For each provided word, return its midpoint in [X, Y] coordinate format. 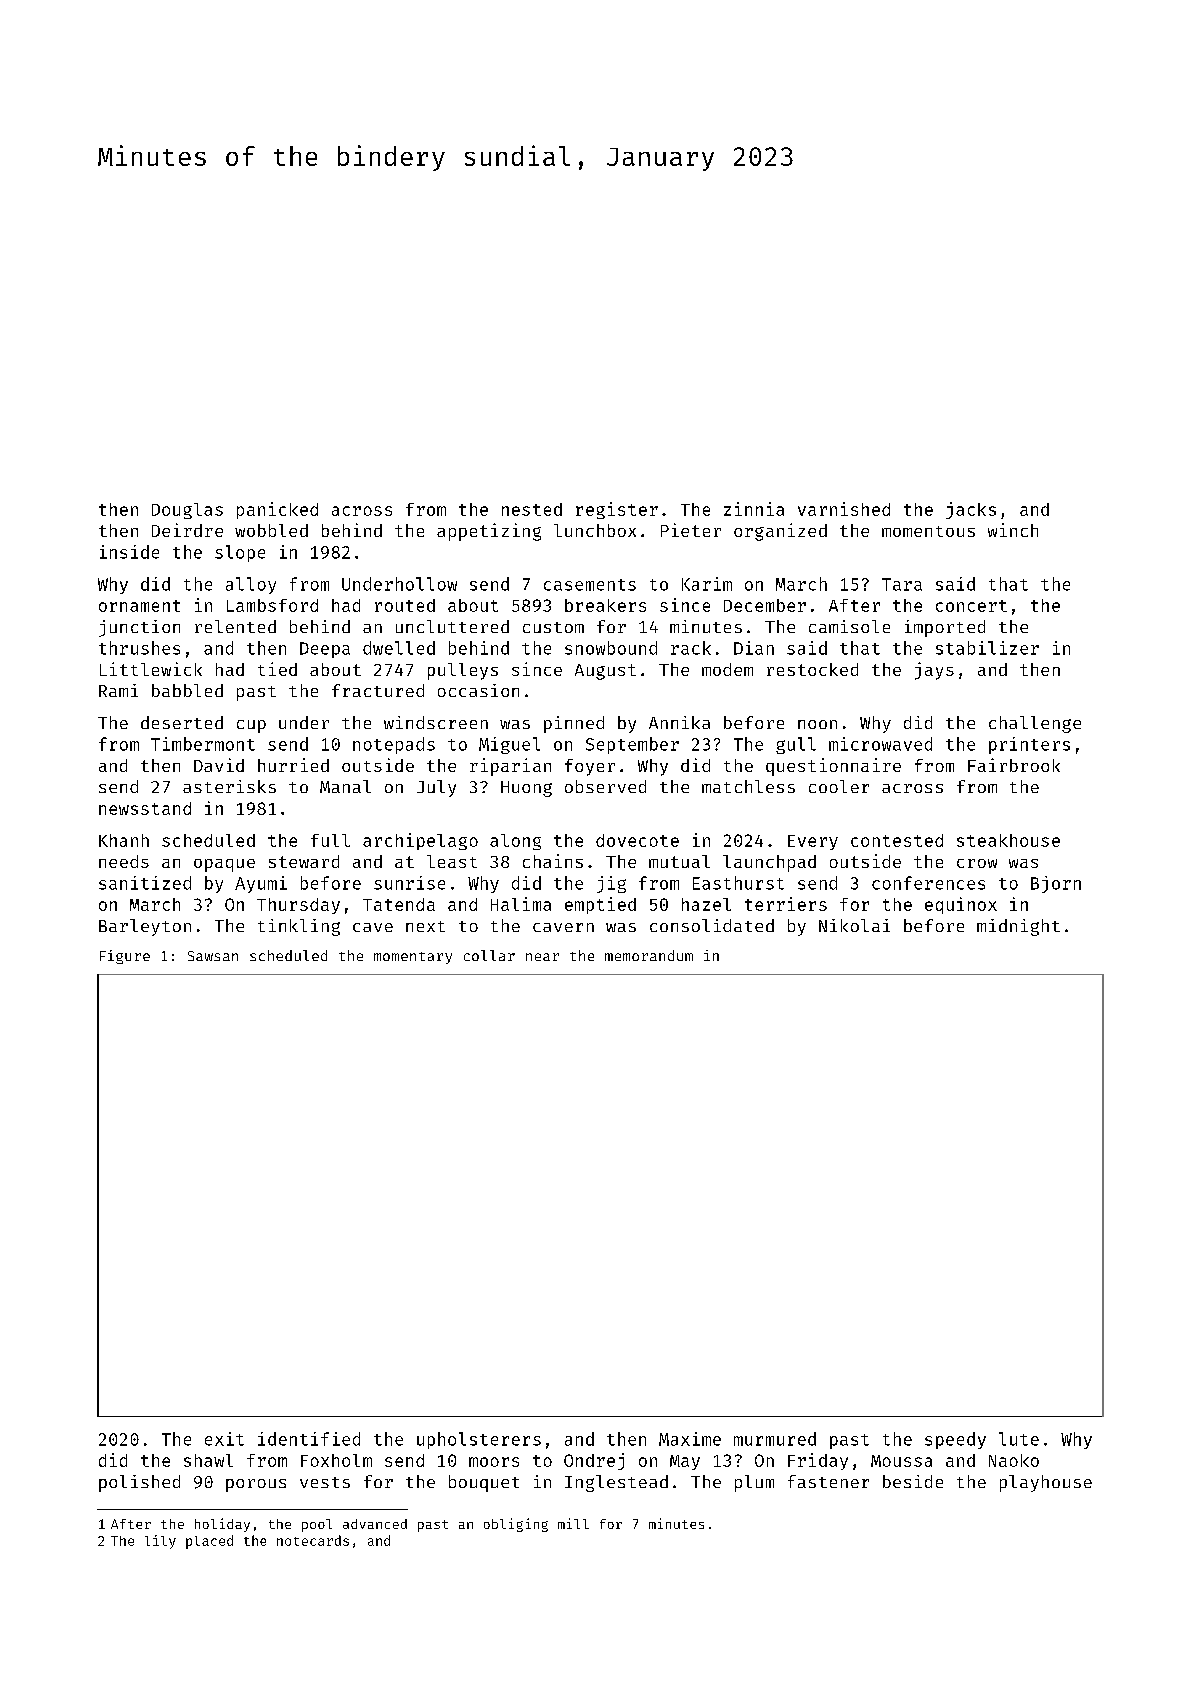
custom [553, 627]
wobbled [271, 530]
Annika [679, 722]
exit [224, 1439]
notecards [313, 1540]
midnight [1018, 927]
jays [934, 671]
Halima [521, 904]
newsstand [145, 808]
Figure [125, 957]
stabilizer [987, 648]
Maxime [690, 1439]
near [542, 957]
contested [897, 840]
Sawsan [213, 956]
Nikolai [854, 925]
